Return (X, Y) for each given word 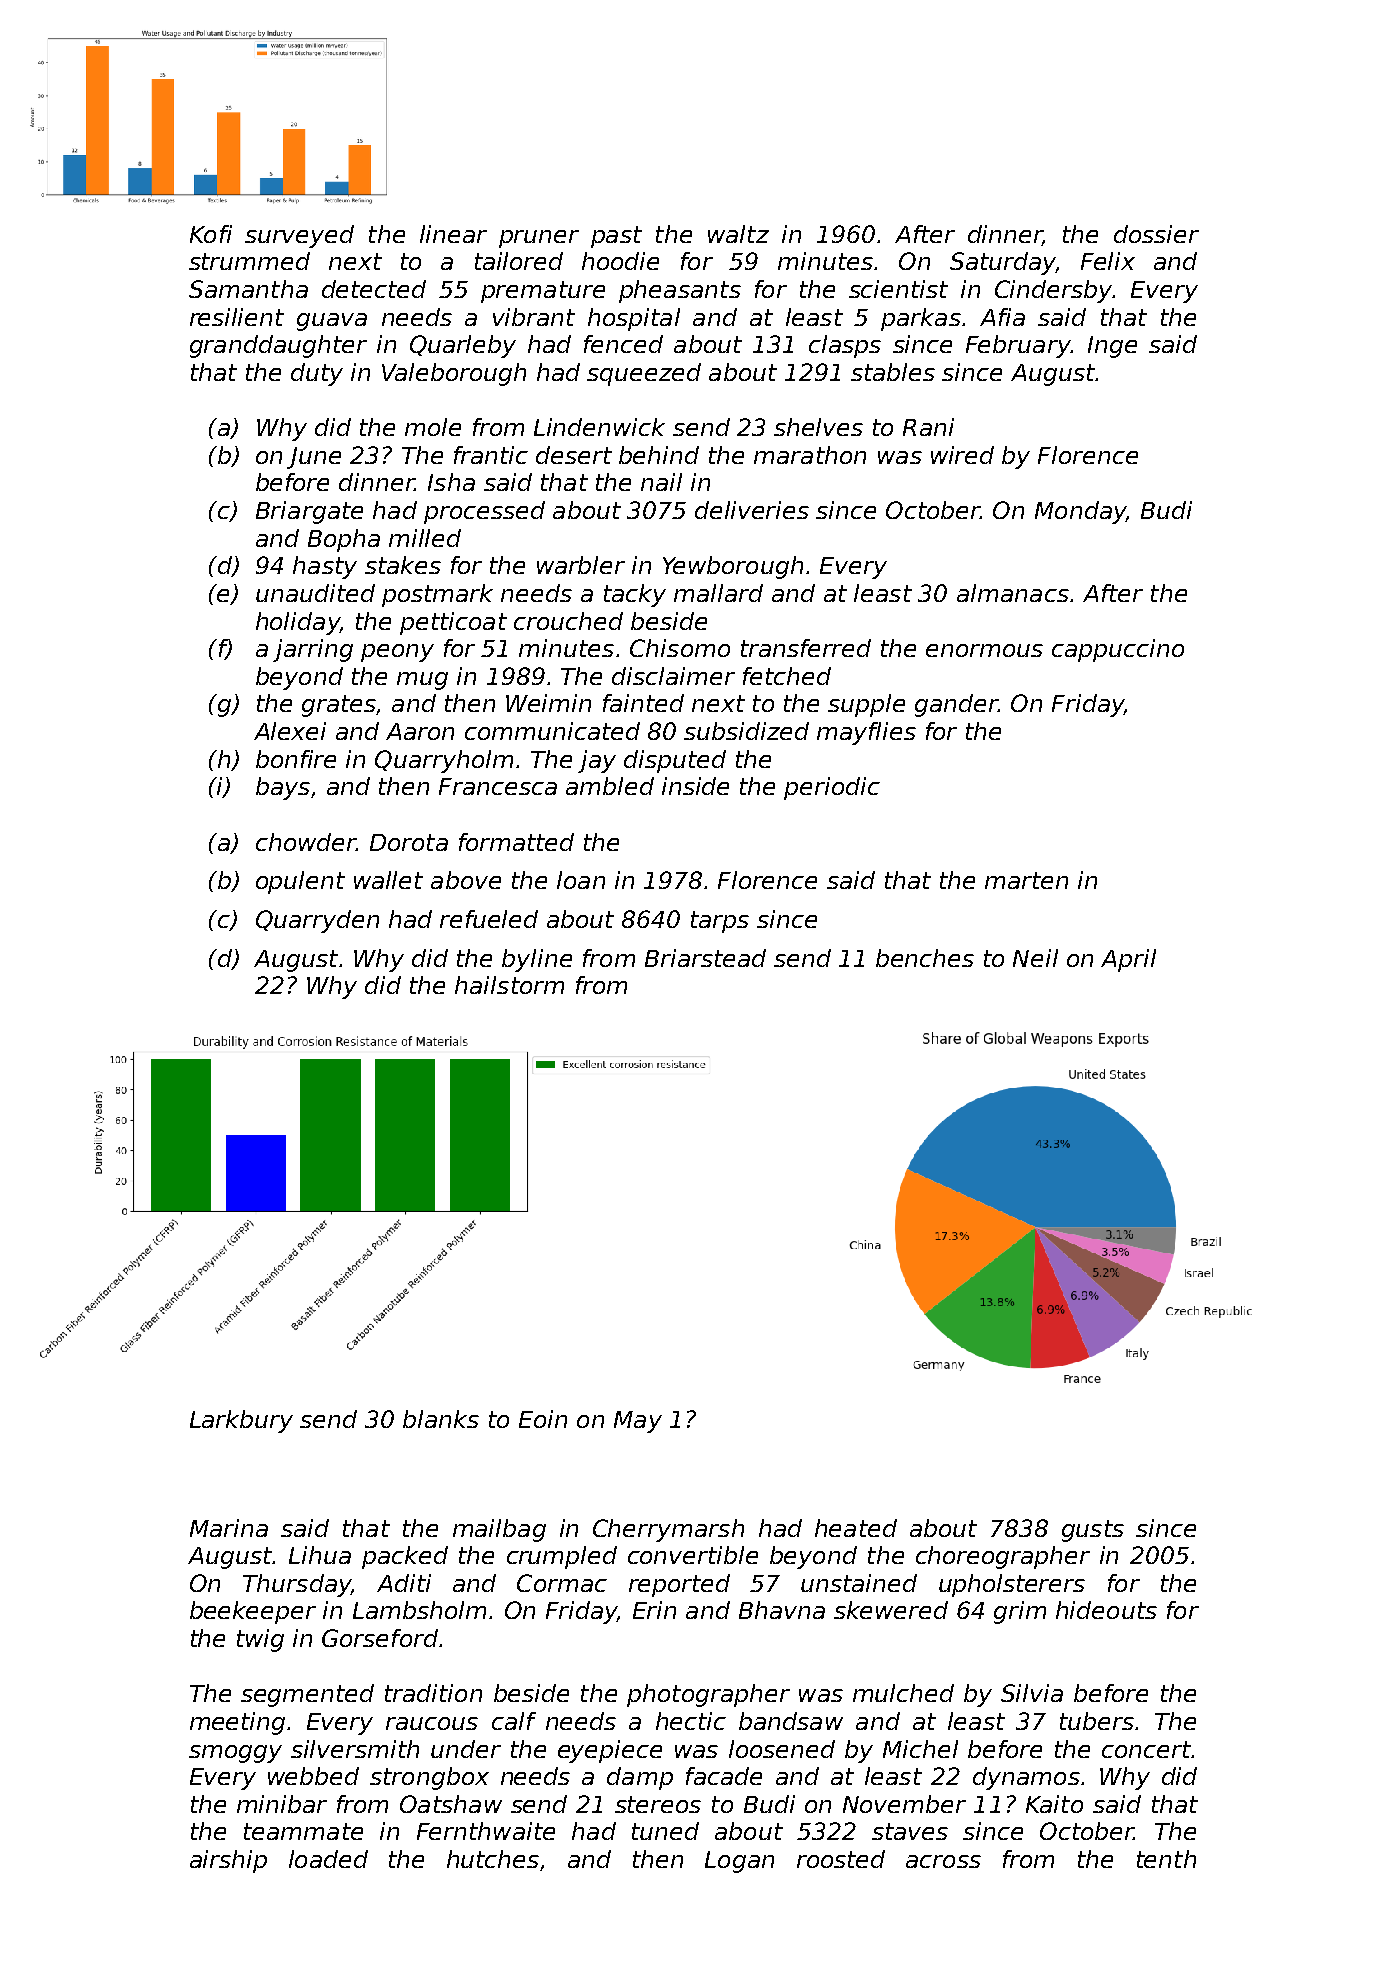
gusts (1093, 1531)
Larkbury (241, 1421)
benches (925, 958)
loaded (328, 1859)
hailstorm (509, 985)
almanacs (1013, 593)
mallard (718, 593)
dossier (1156, 234)
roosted (841, 1859)
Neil (1035, 958)
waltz (738, 234)
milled (425, 538)
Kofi (211, 234)
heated (856, 1528)
